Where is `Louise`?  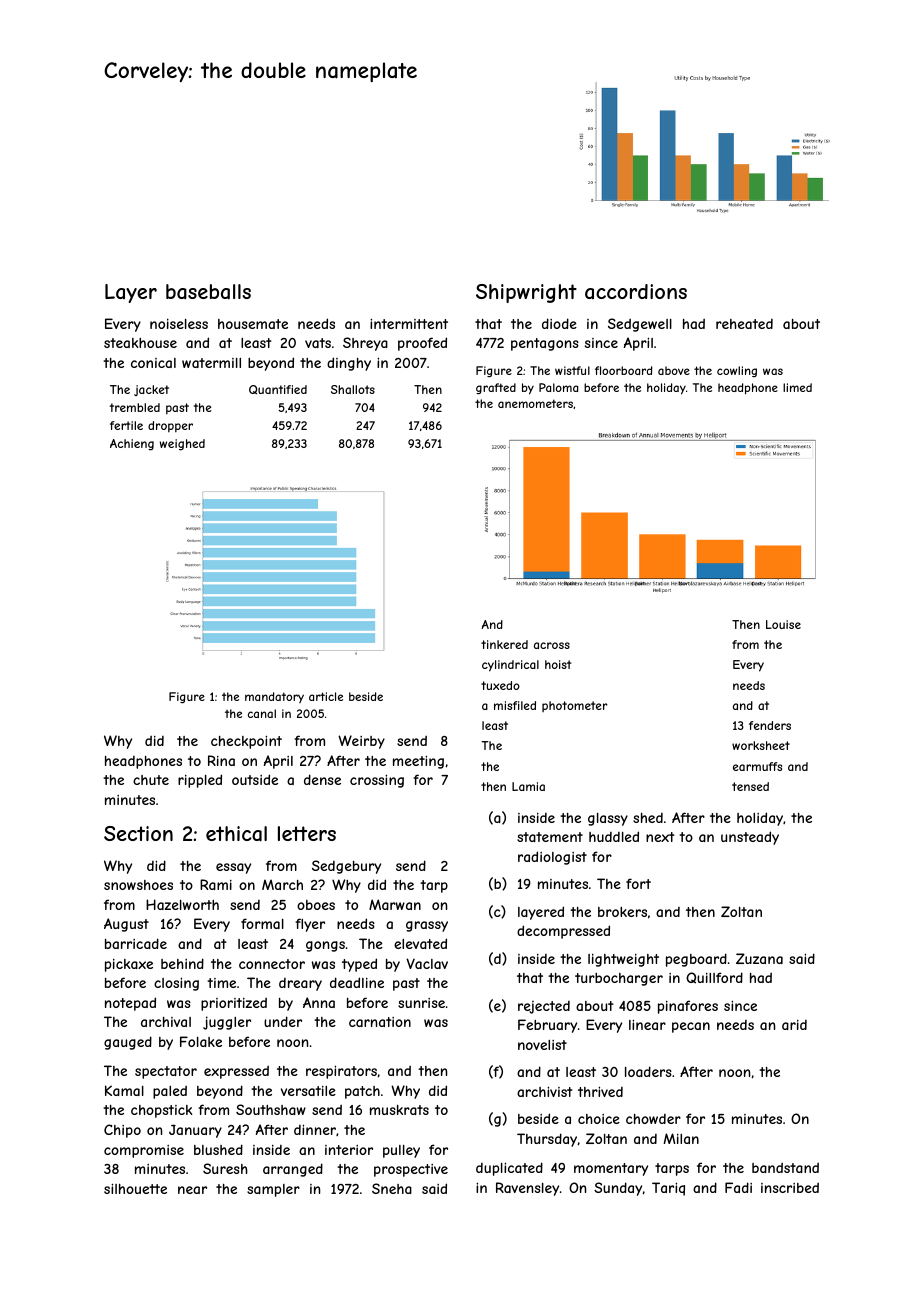 Louise is located at coordinates (783, 624).
